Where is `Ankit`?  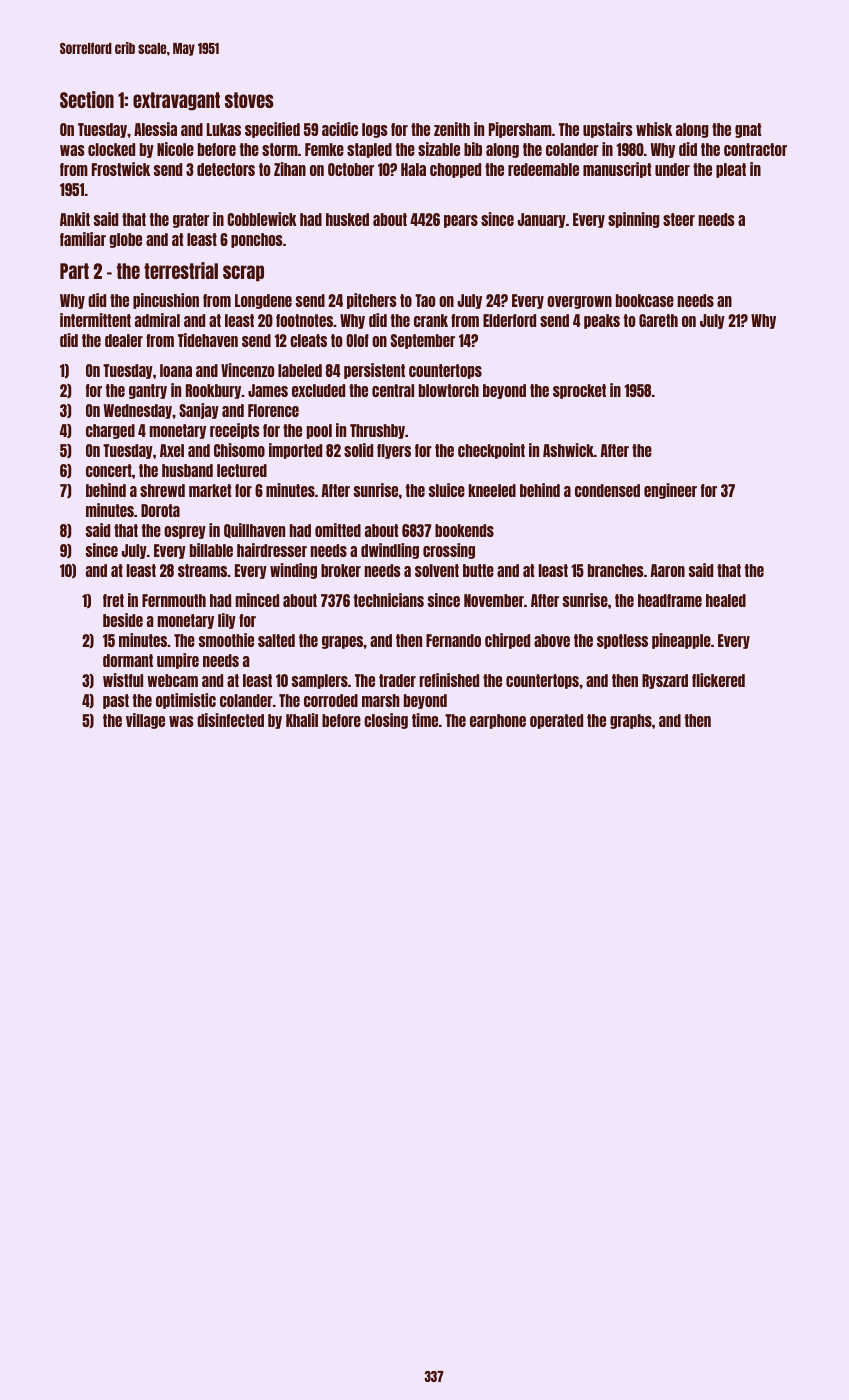 Ankit is located at coordinates (75, 219).
